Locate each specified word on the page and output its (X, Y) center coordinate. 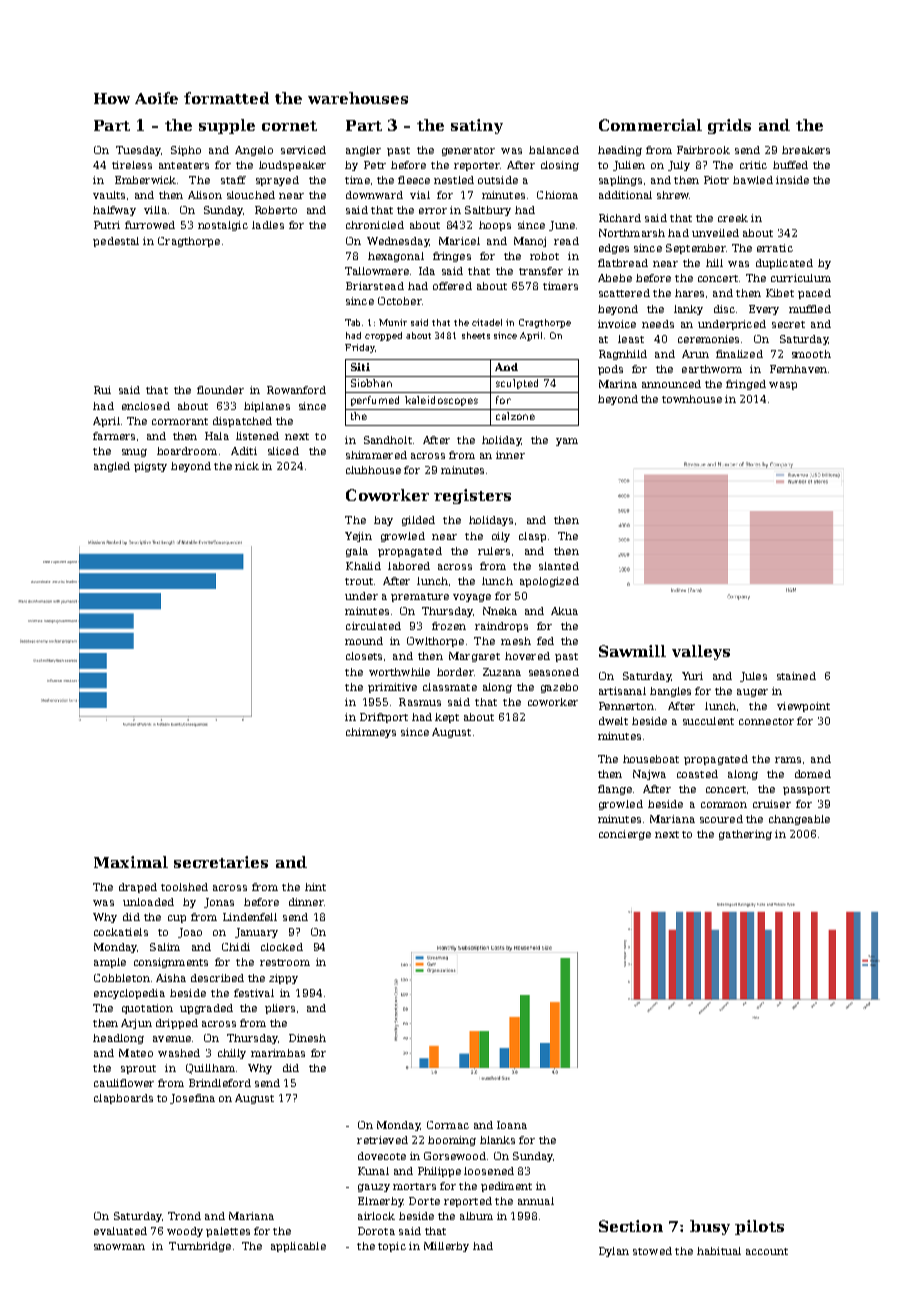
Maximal (131, 862)
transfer (541, 271)
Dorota (376, 1231)
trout (359, 581)
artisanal (622, 691)
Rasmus (420, 702)
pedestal (116, 242)
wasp (783, 386)
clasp (532, 537)
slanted (559, 566)
